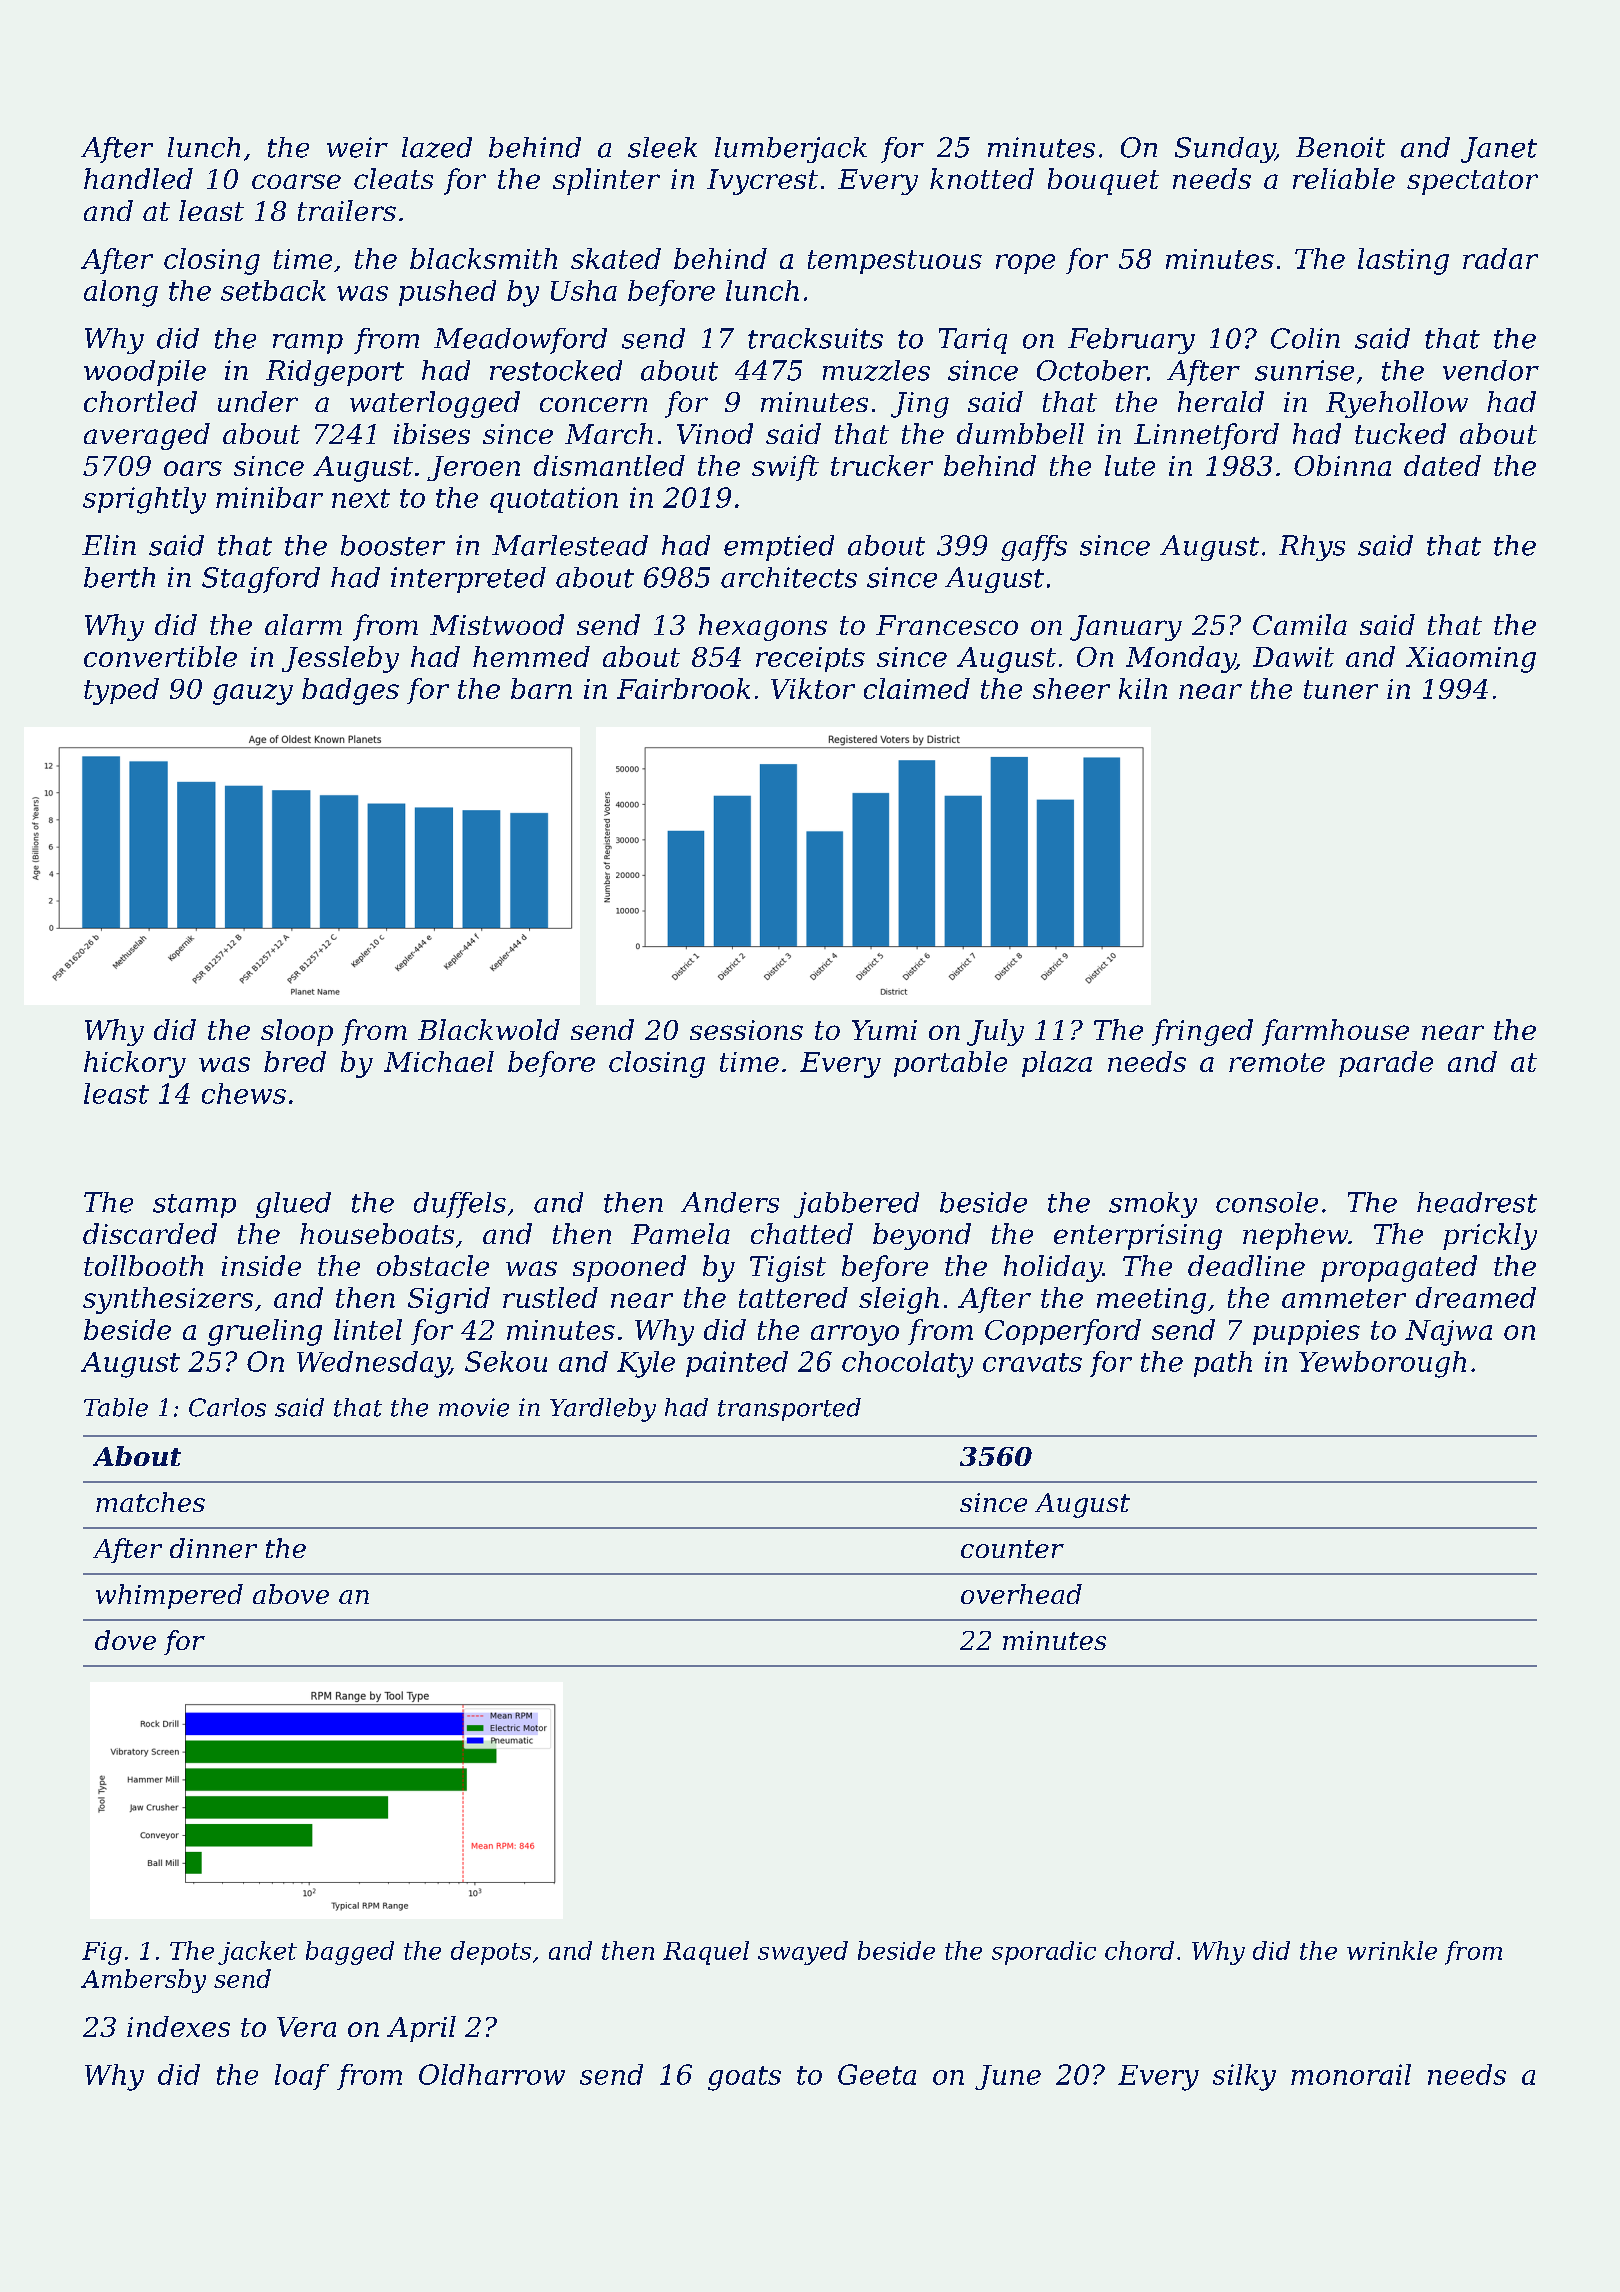 The image size is (1620, 2292). What do you see at coordinates (1499, 150) in the page?
I see `Janet` at bounding box center [1499, 150].
